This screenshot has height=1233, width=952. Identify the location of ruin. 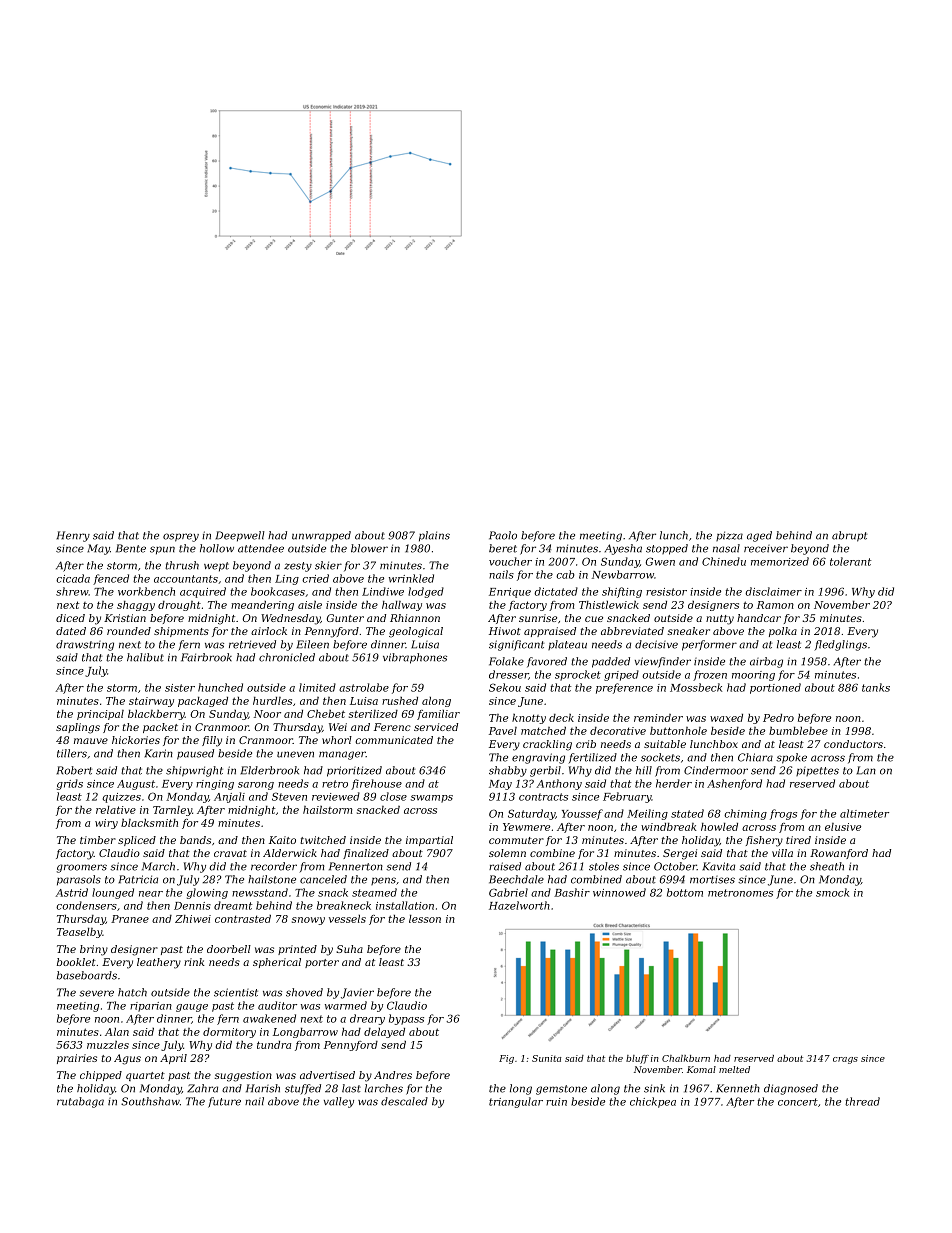
(556, 1102).
